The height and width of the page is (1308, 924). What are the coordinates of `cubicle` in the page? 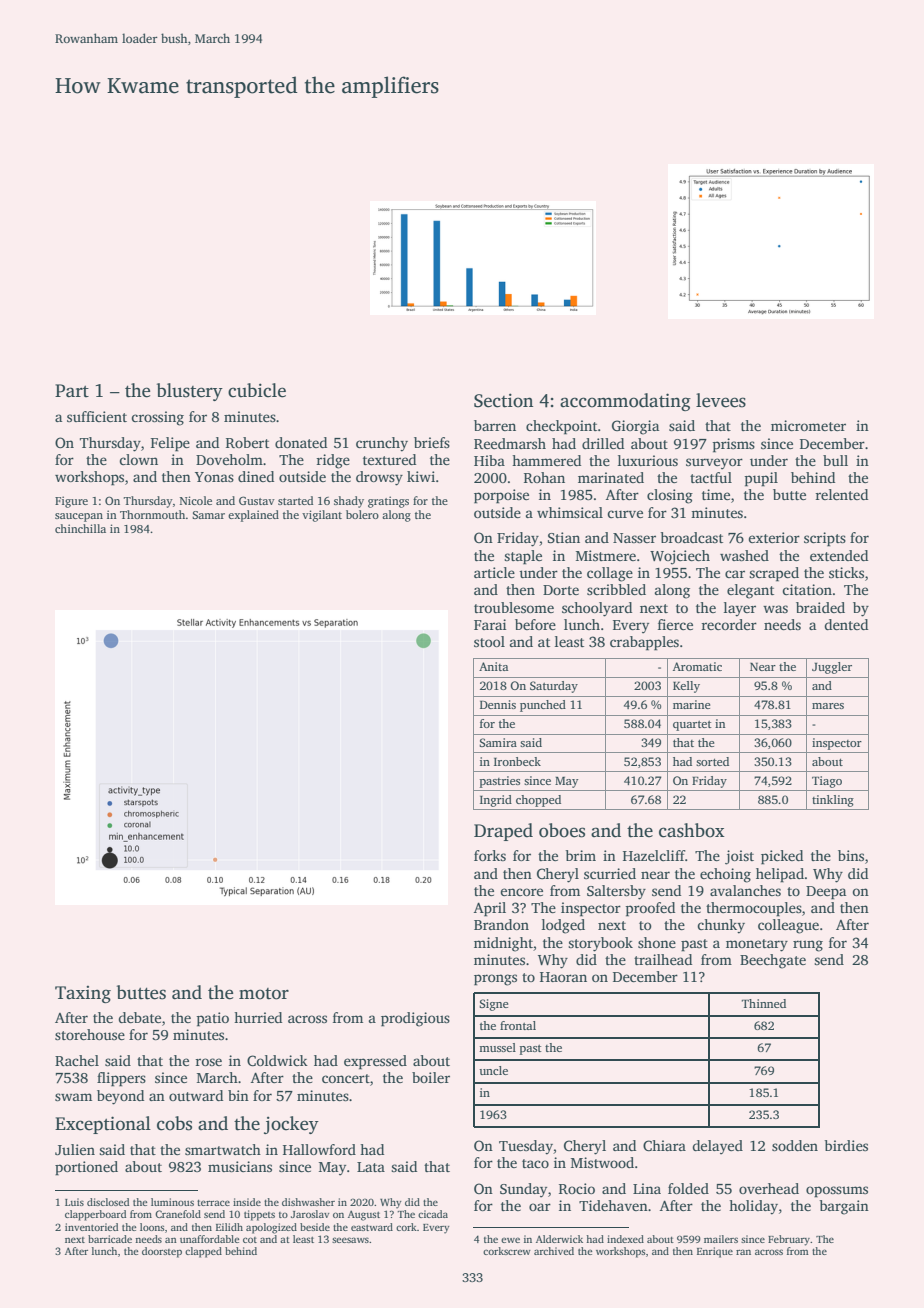 It's located at (257, 390).
